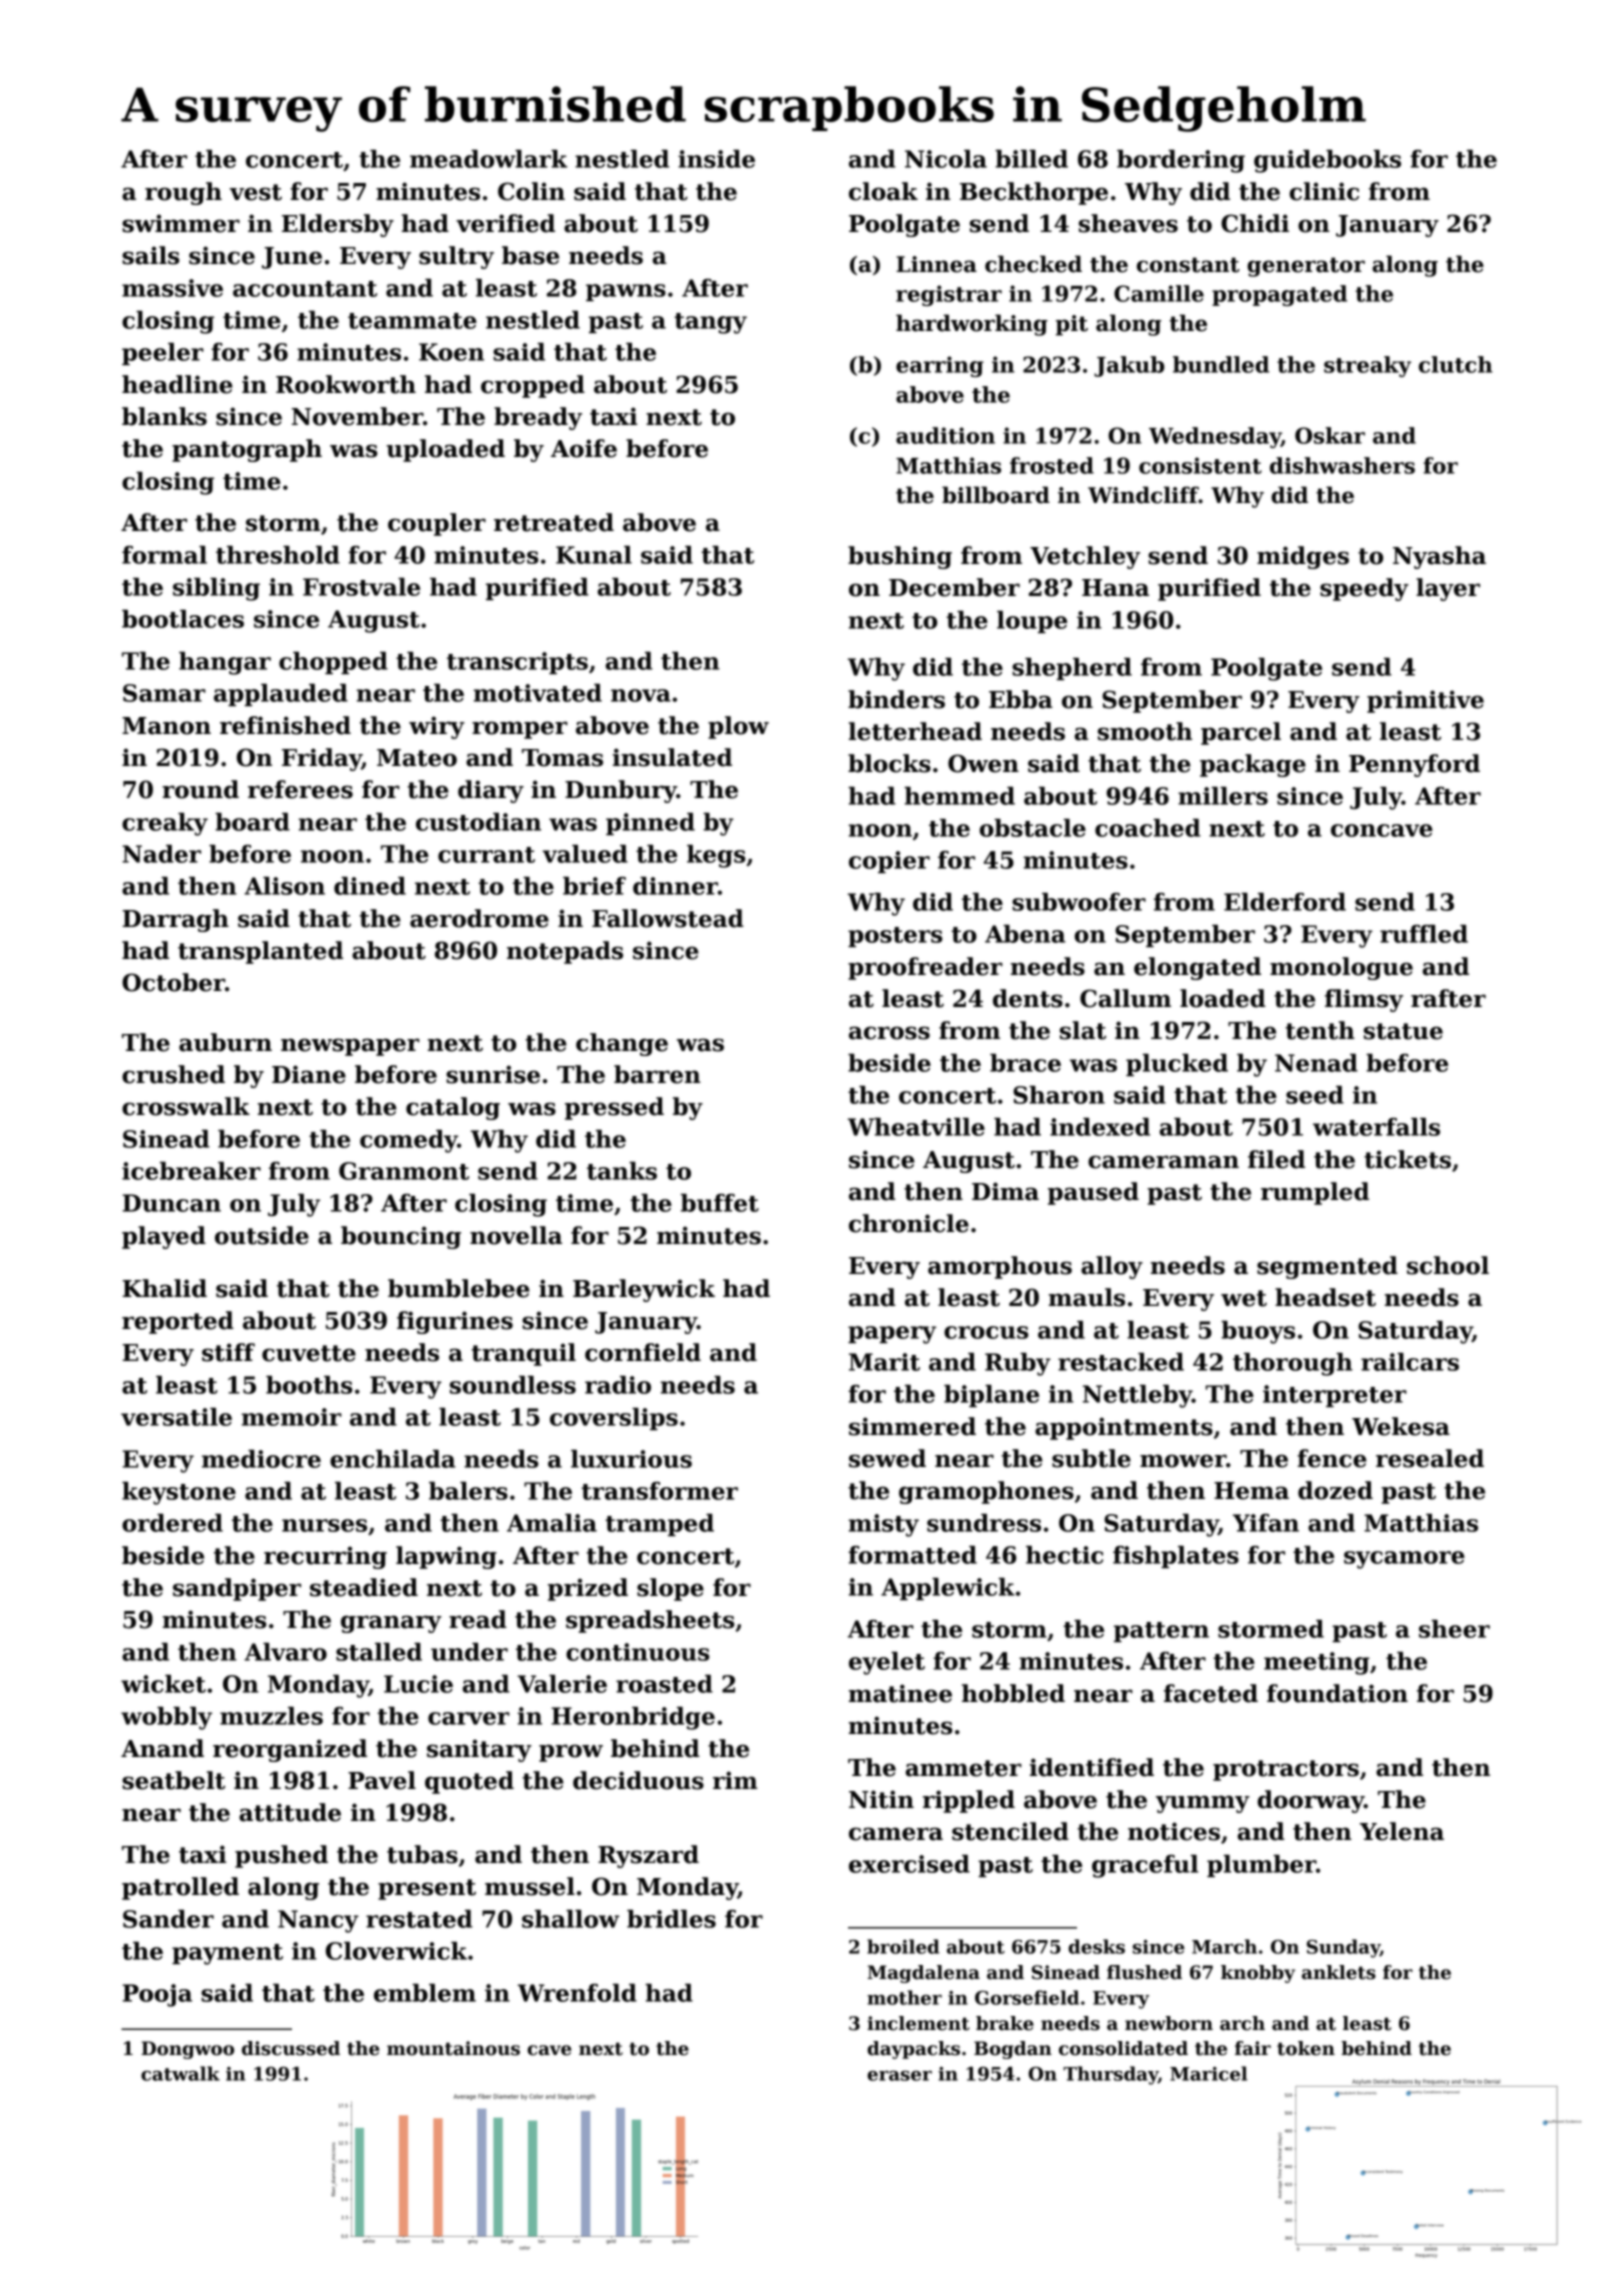 Image resolution: width=1620 pixels, height=2292 pixels. Describe the element at coordinates (171, 1203) in the page. I see `Duncan` at that location.
